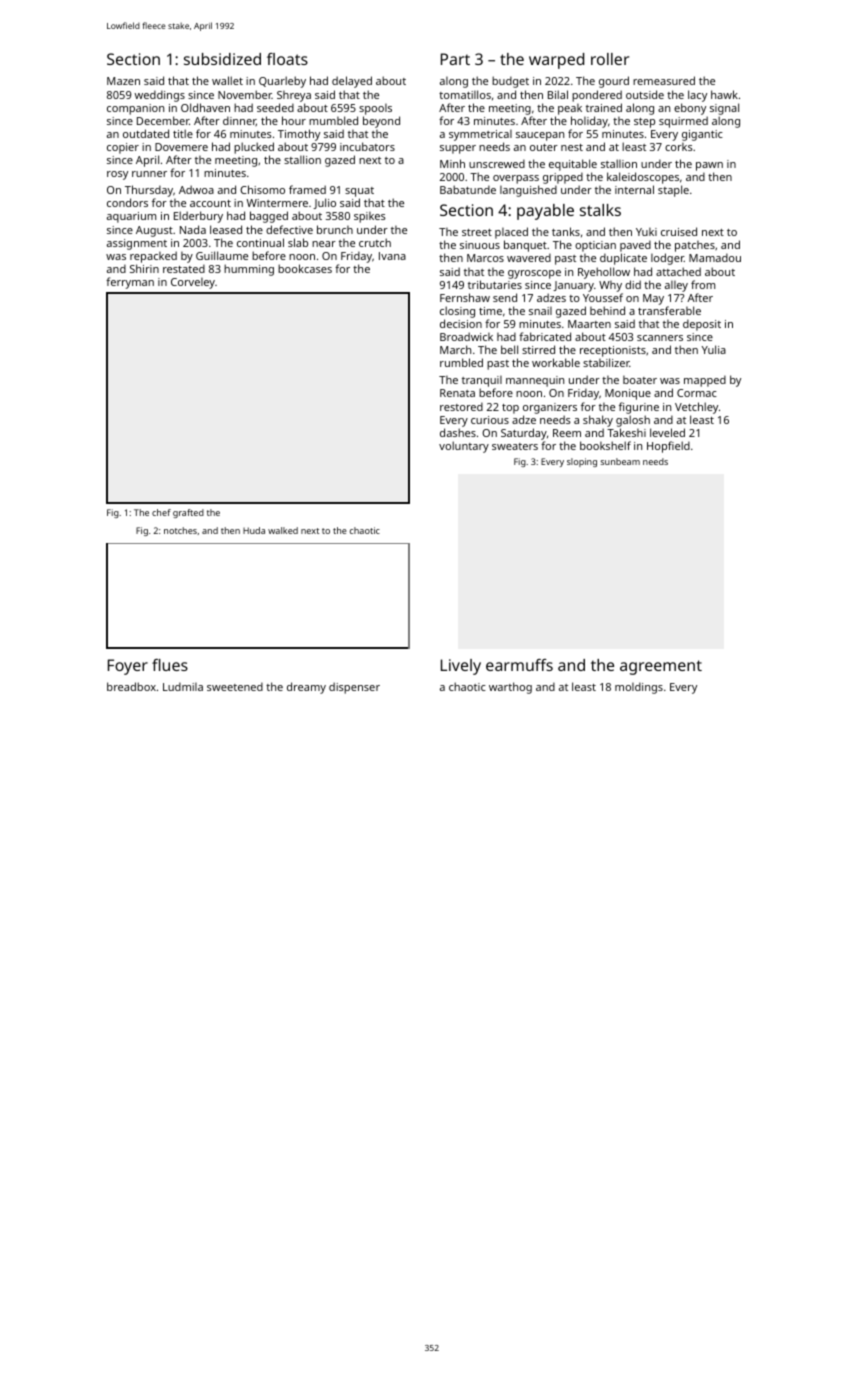  Describe the element at coordinates (610, 59) in the screenshot. I see `roller` at that location.
